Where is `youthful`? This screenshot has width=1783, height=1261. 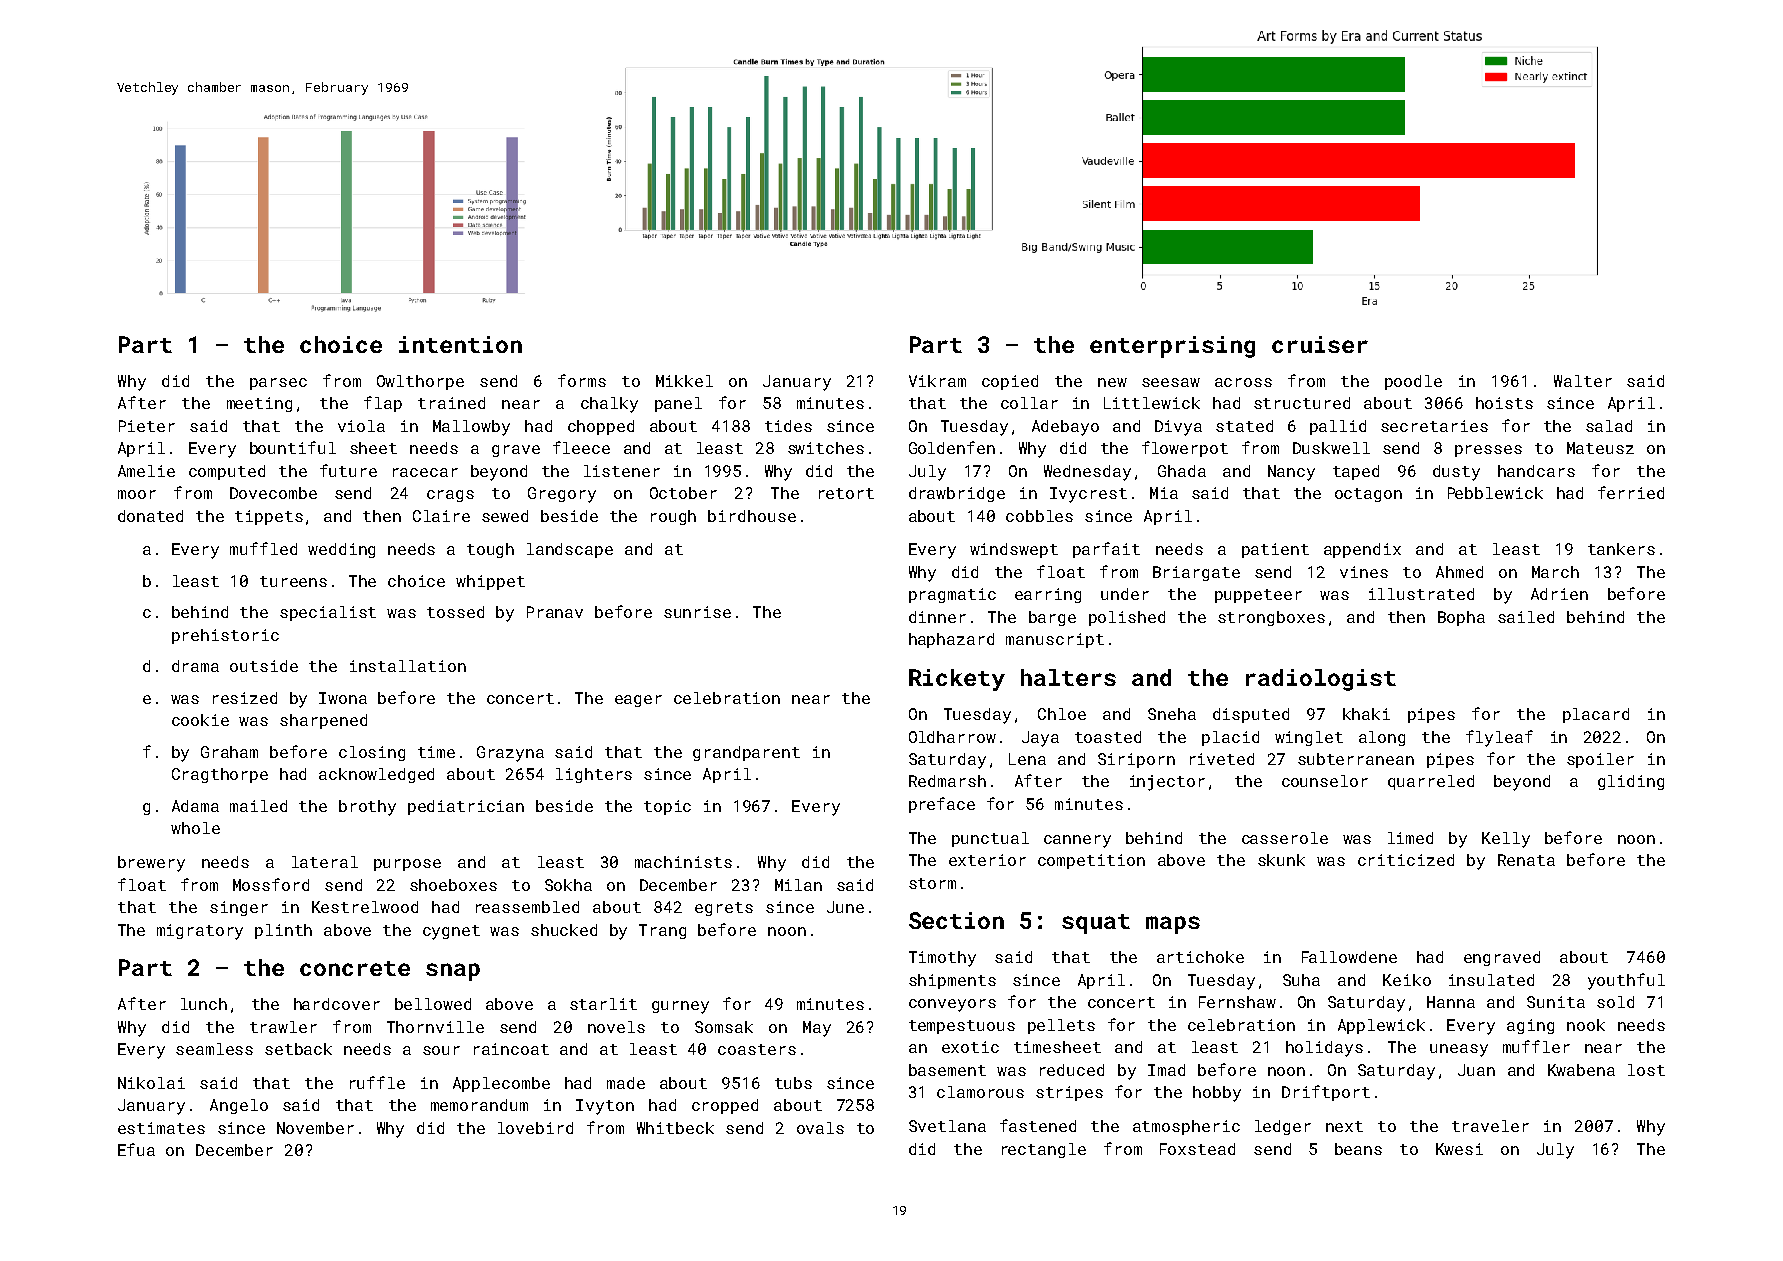
youthful is located at coordinates (1626, 981).
